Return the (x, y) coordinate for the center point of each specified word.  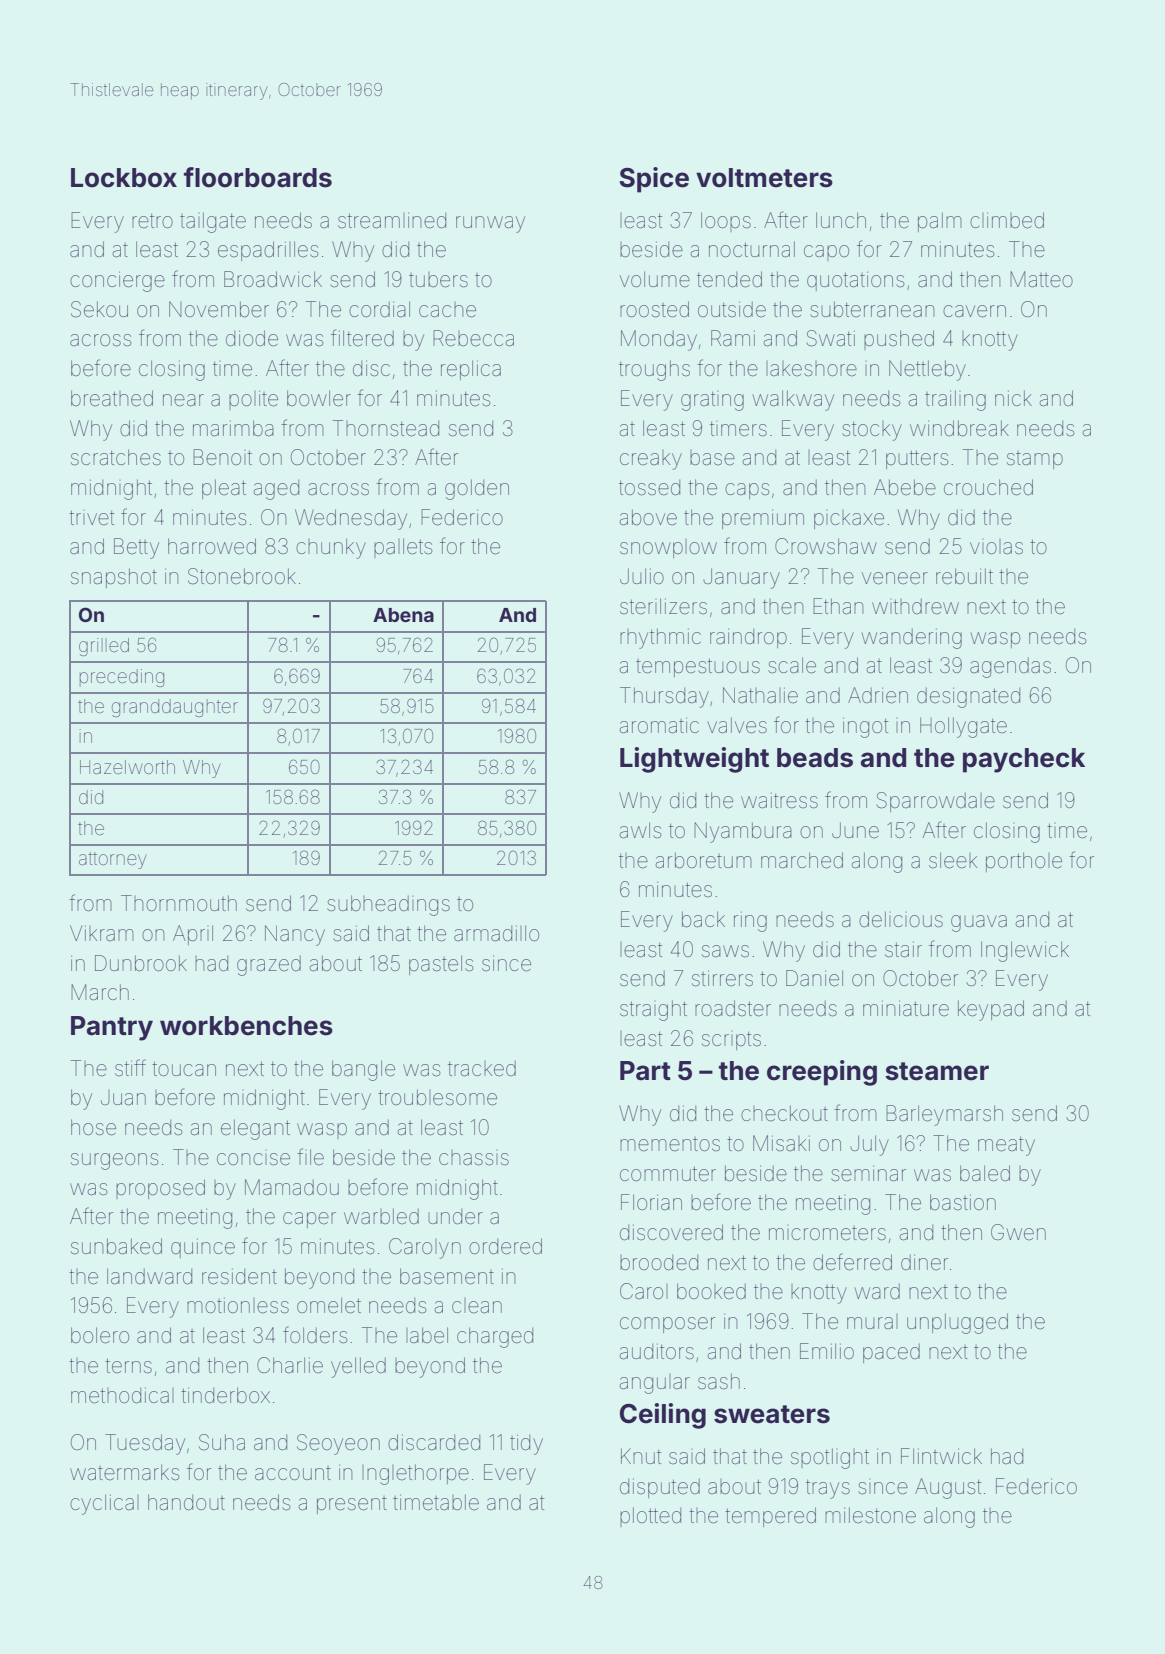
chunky (331, 548)
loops (726, 222)
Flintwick (941, 1456)
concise (253, 1158)
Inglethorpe (415, 1474)
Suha (222, 1442)
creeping (822, 1073)
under (455, 1217)
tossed (649, 488)
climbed (1007, 220)
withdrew (915, 607)
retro (152, 221)
